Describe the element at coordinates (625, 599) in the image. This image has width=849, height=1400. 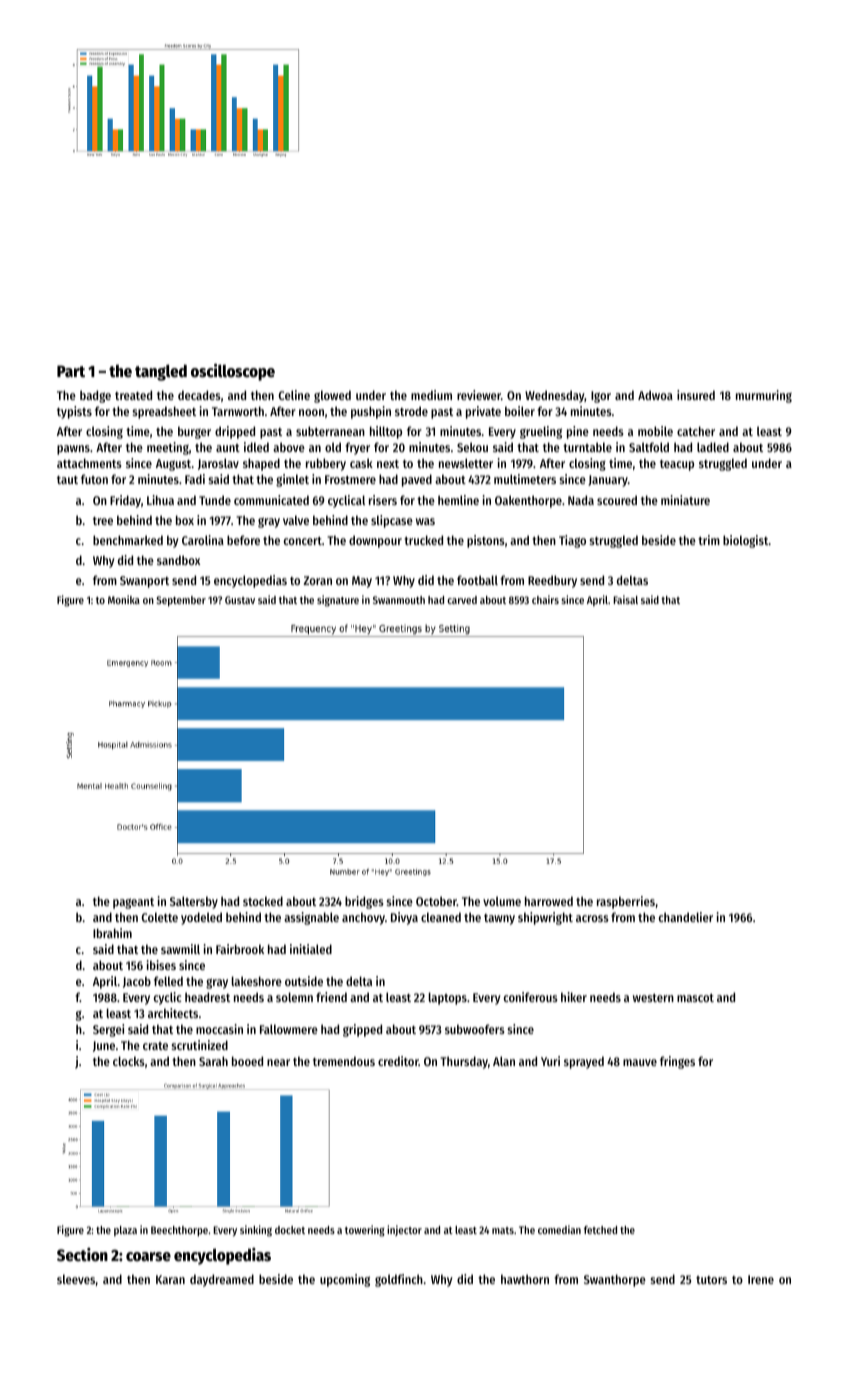
I see `Faisal` at that location.
